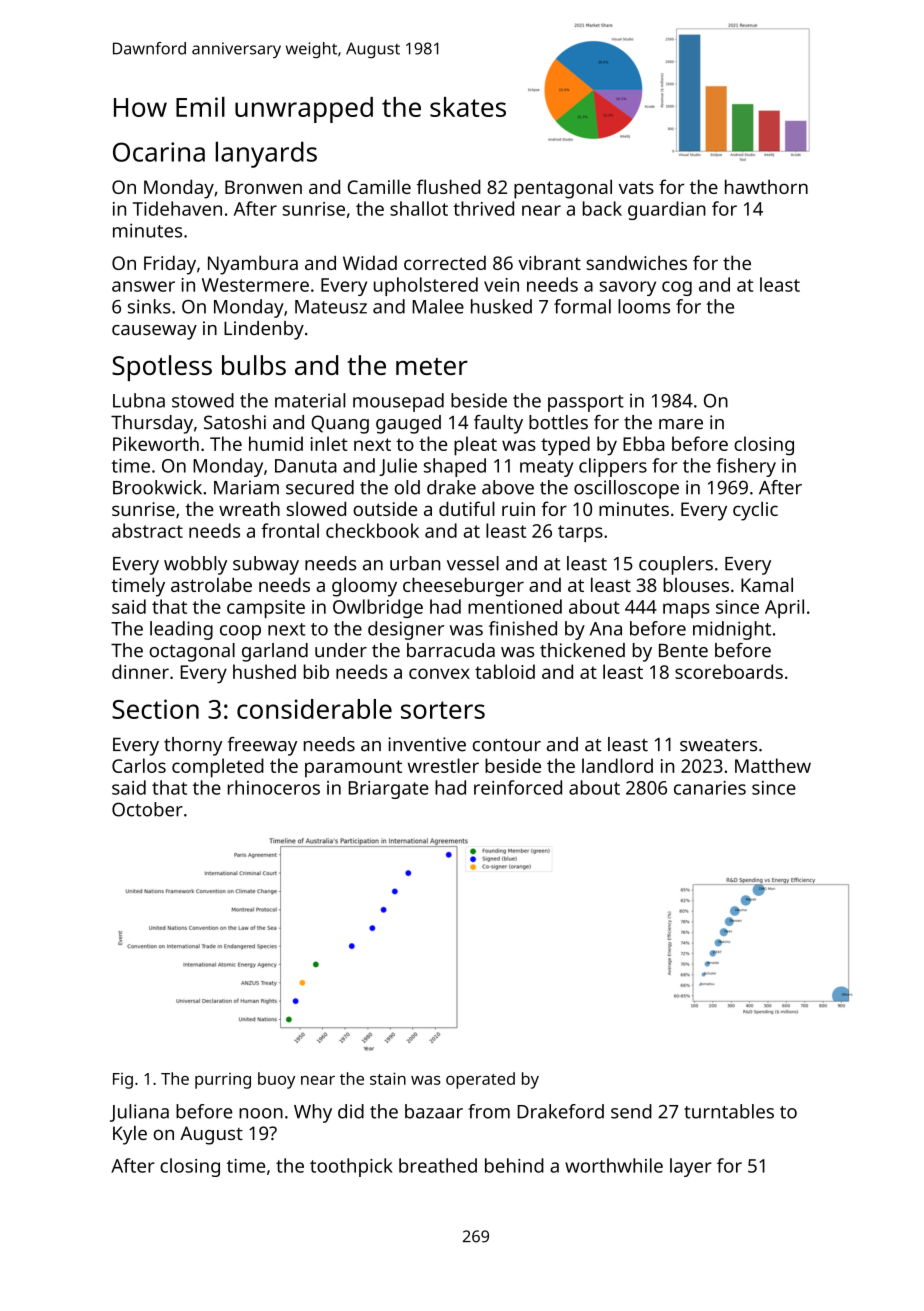  What do you see at coordinates (266, 154) in the screenshot?
I see `lanyards` at bounding box center [266, 154].
